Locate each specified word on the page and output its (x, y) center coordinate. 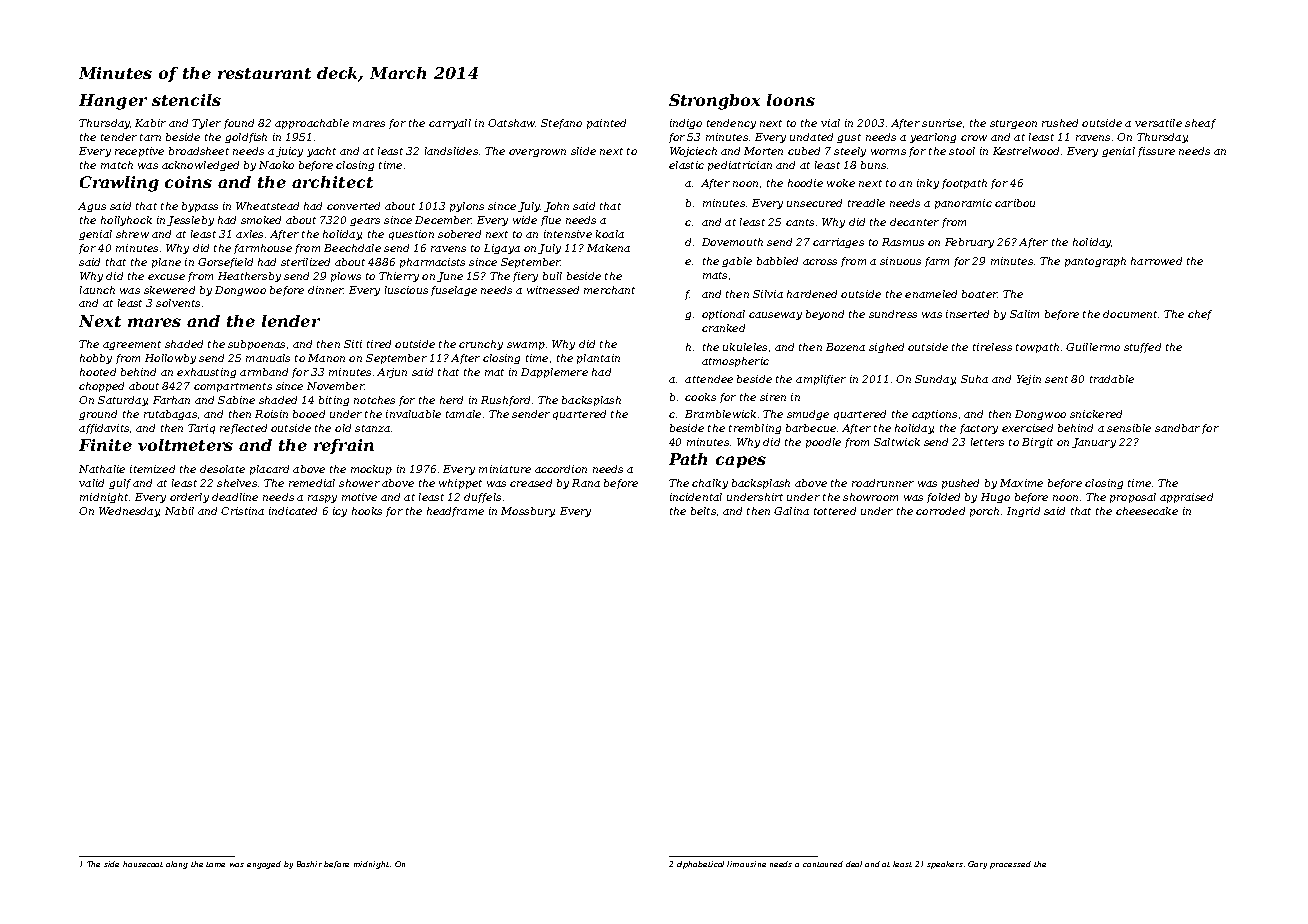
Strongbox (714, 102)
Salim (1024, 314)
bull (552, 276)
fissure (1156, 152)
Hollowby (170, 359)
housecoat (143, 864)
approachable (312, 124)
